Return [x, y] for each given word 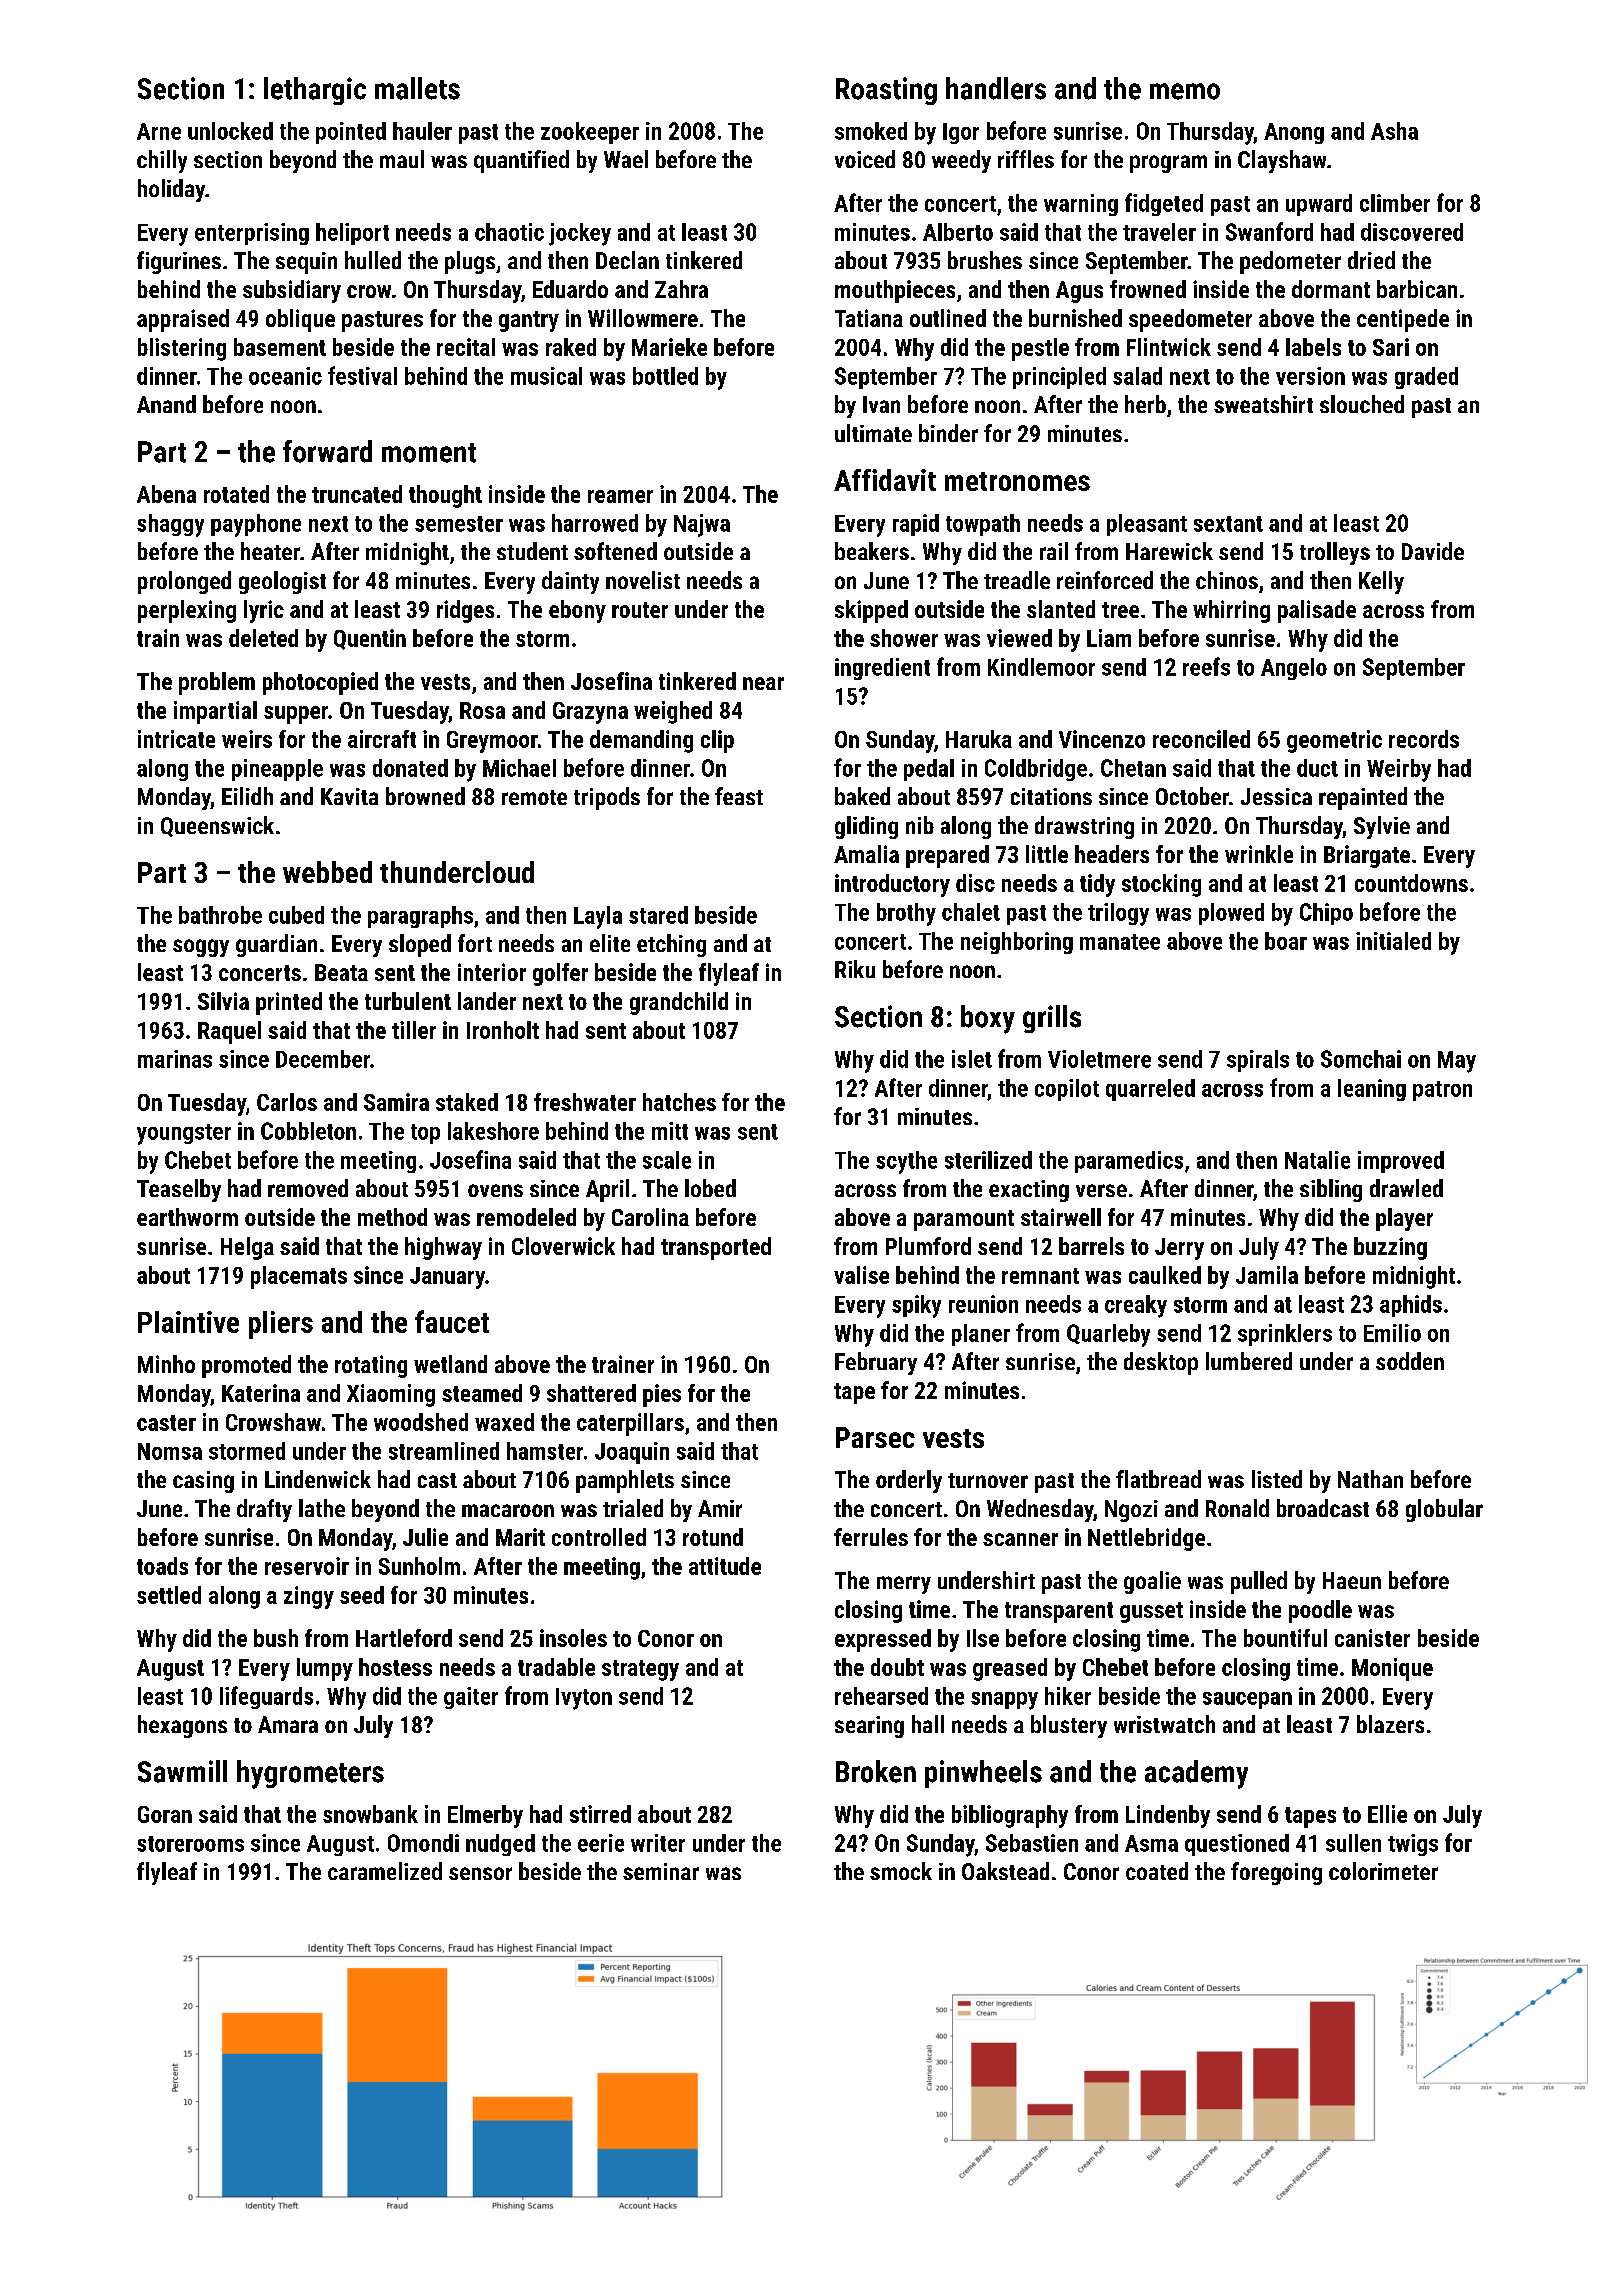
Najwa [702, 525]
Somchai [1361, 1059]
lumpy [325, 1669]
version [1310, 376]
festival [362, 375]
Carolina [650, 1217]
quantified [521, 161]
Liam [1109, 638]
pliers [281, 1325]
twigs [1413, 1845]
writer [658, 1843]
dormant [1331, 289]
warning [1081, 205]
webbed [327, 872]
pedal [929, 770]
